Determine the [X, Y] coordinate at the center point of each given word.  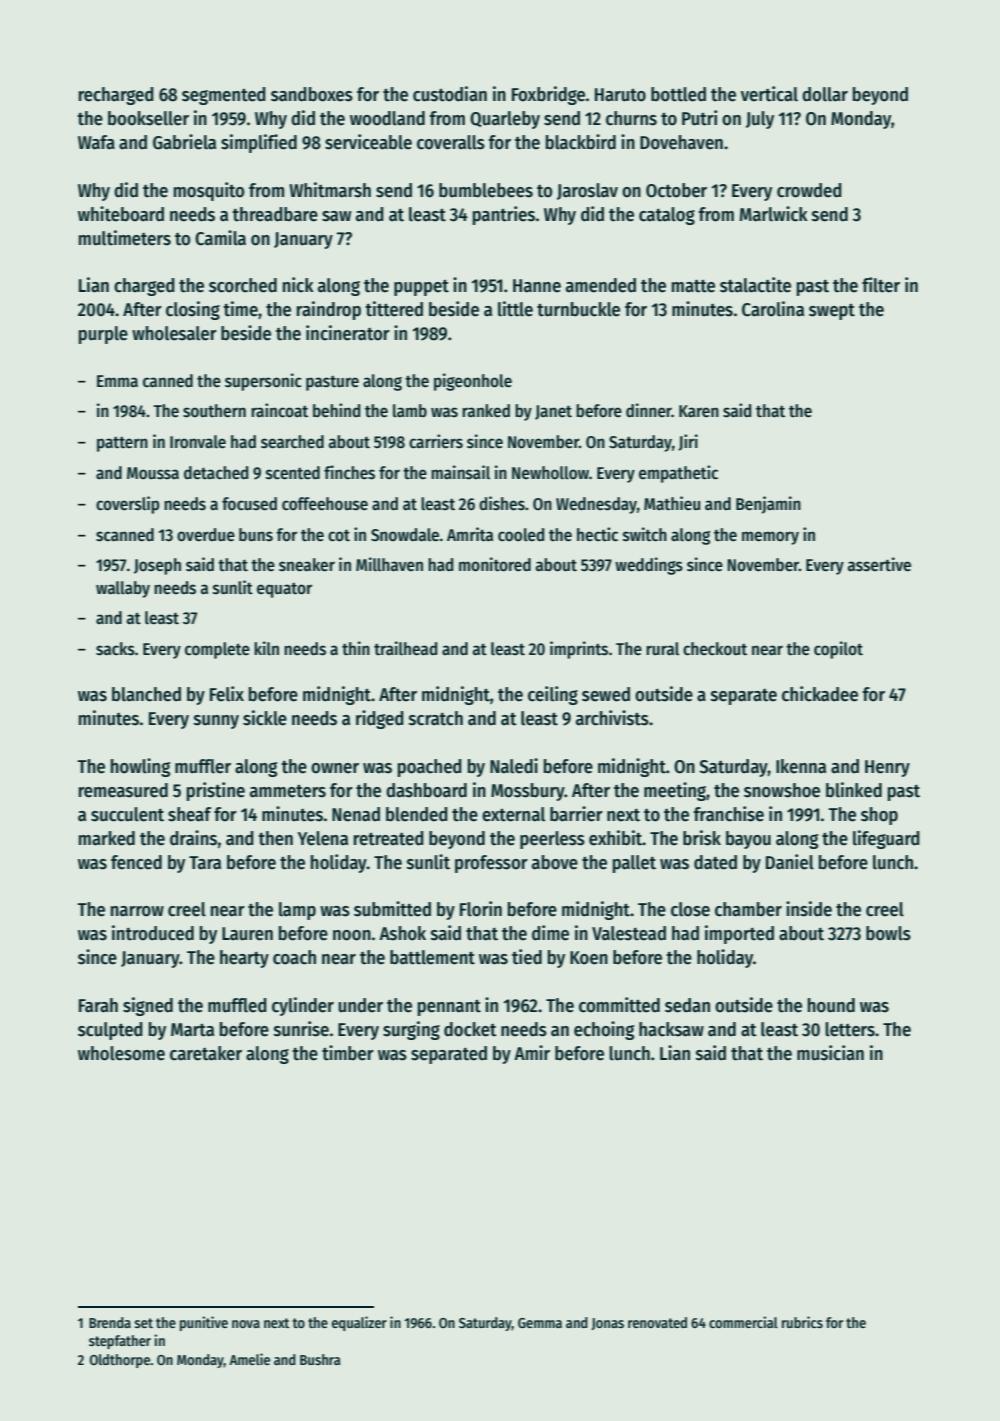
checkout [715, 649]
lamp [297, 911]
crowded [809, 190]
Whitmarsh [330, 190]
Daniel [790, 862]
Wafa [96, 142]
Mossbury [528, 792]
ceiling [553, 695]
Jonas [607, 1324]
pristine [216, 791]
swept [832, 312]
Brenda [110, 1322]
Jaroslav [587, 191]
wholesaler [174, 333]
